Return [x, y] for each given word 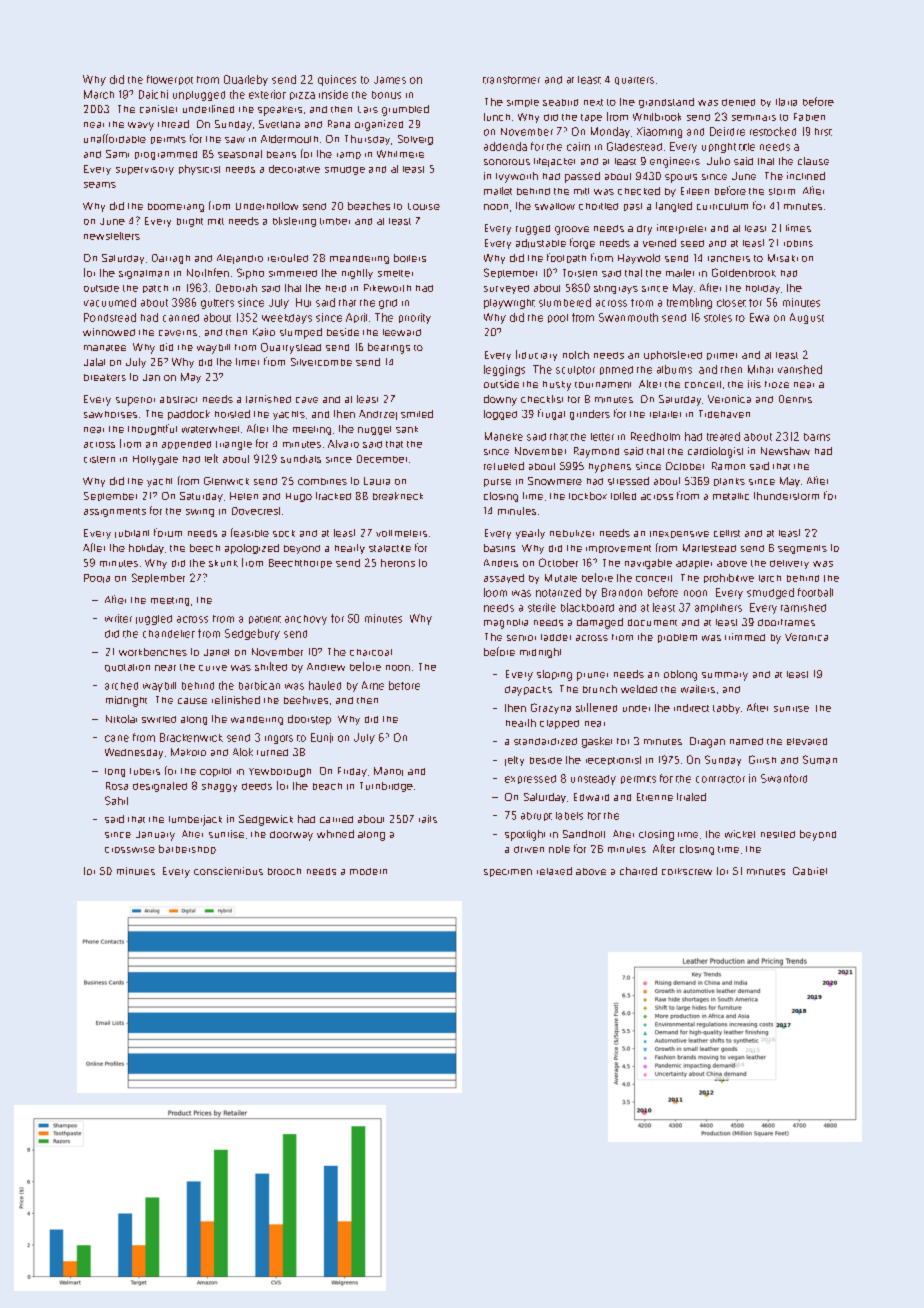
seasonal [240, 154]
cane [117, 738]
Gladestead [634, 146]
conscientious [228, 871]
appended [186, 445]
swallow [555, 206]
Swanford [784, 778]
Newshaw [785, 451]
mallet [498, 191]
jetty [514, 761]
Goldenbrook [744, 272]
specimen [508, 873]
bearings [389, 348]
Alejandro [240, 259]
